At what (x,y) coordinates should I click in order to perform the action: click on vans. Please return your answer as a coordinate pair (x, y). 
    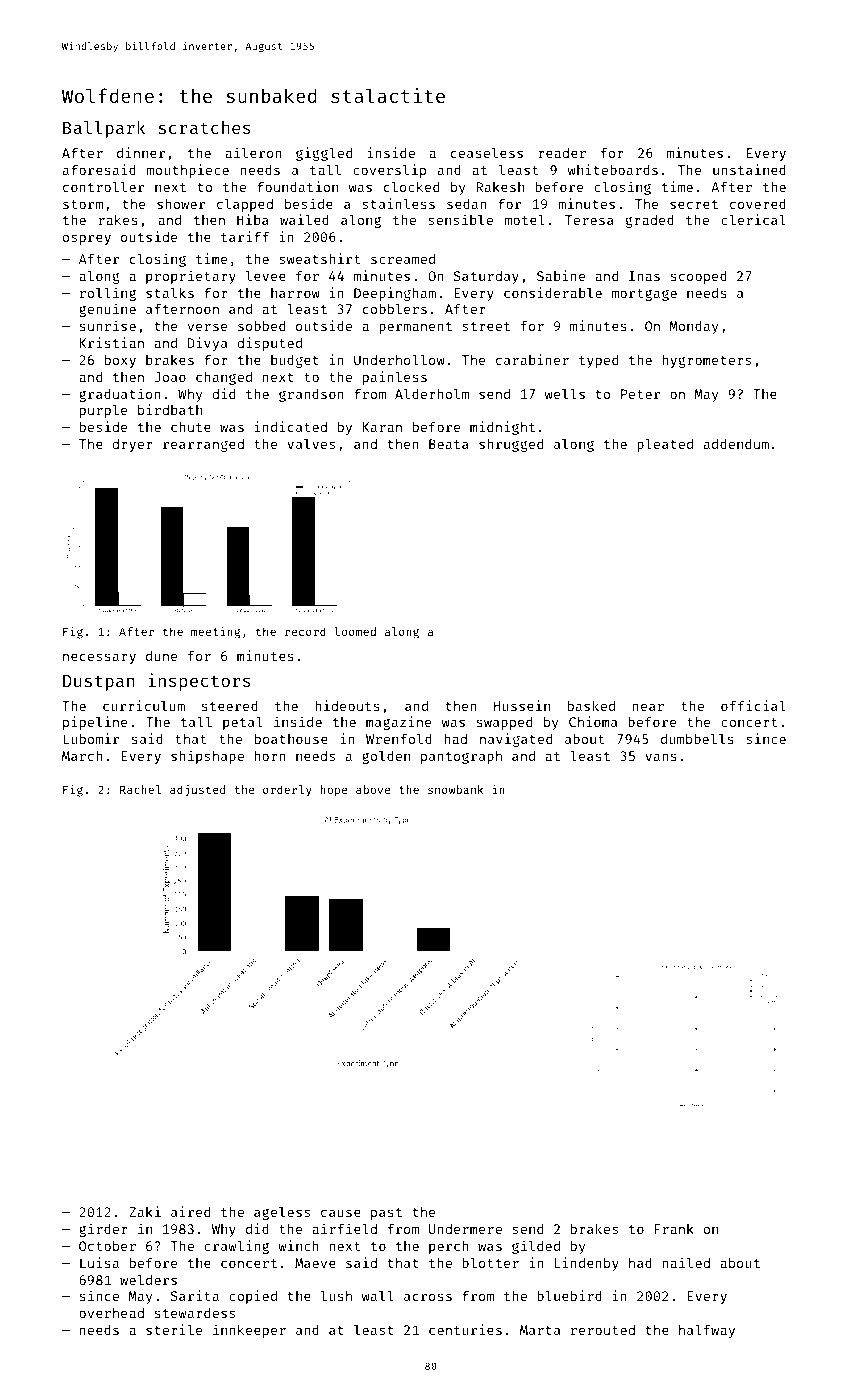
    Looking at the image, I should click on (661, 757).
